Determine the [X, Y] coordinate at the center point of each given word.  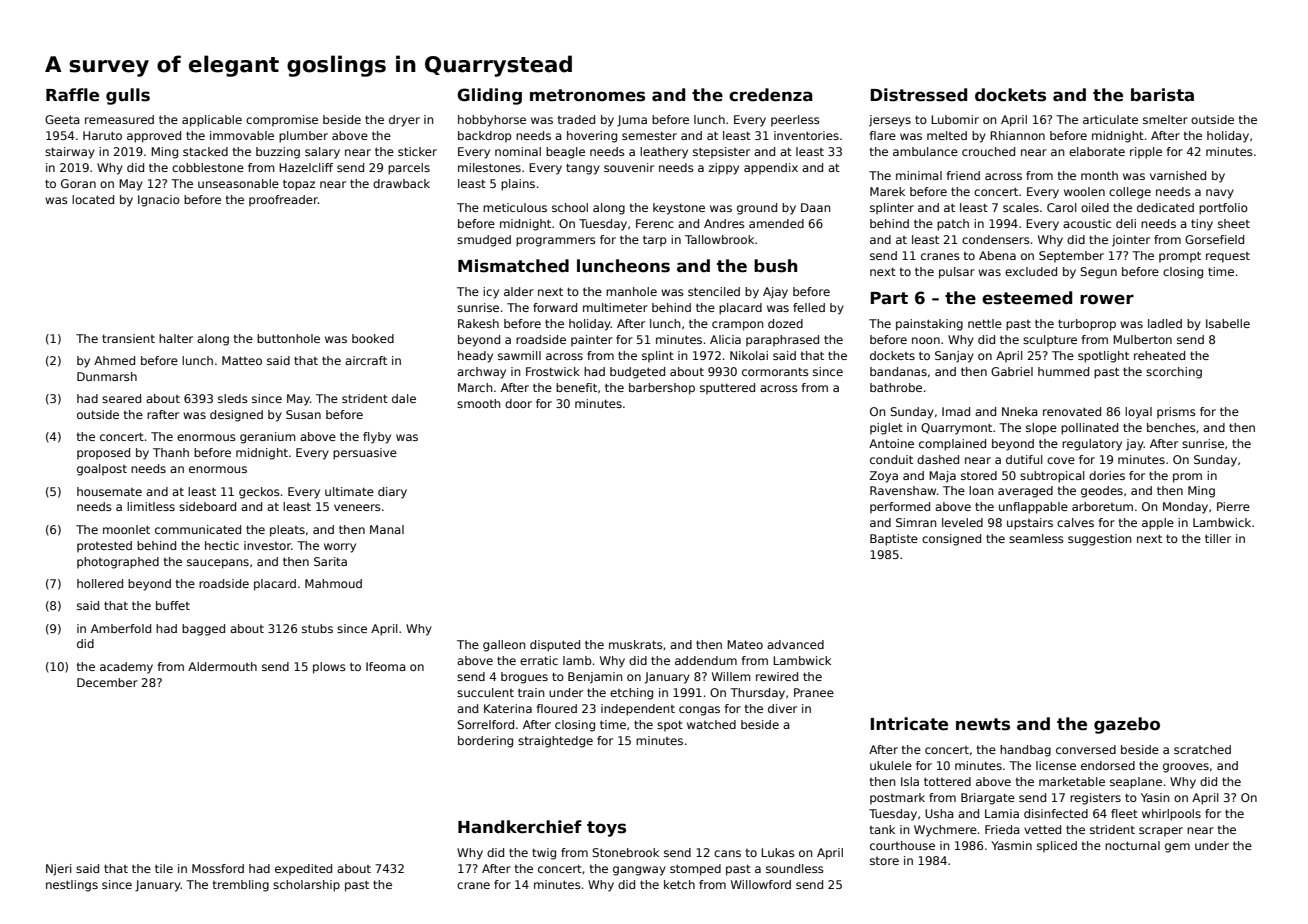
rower [1107, 299]
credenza [771, 95]
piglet [886, 429]
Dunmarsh [107, 376]
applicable [212, 121]
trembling [241, 886]
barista [1162, 95]
